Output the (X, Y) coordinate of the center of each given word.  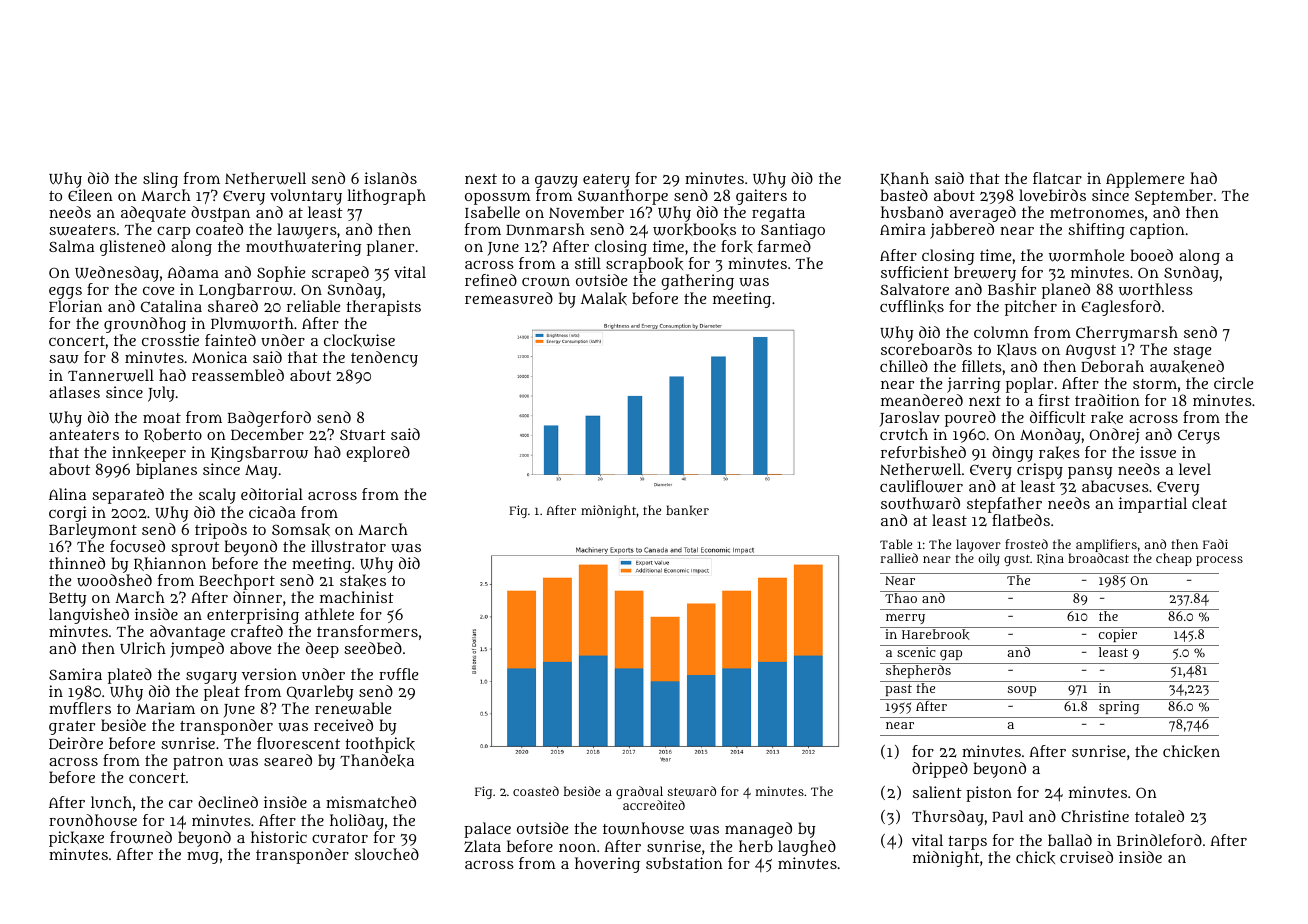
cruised (1086, 857)
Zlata (482, 846)
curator (340, 838)
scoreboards (926, 349)
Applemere (1145, 180)
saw (64, 359)
